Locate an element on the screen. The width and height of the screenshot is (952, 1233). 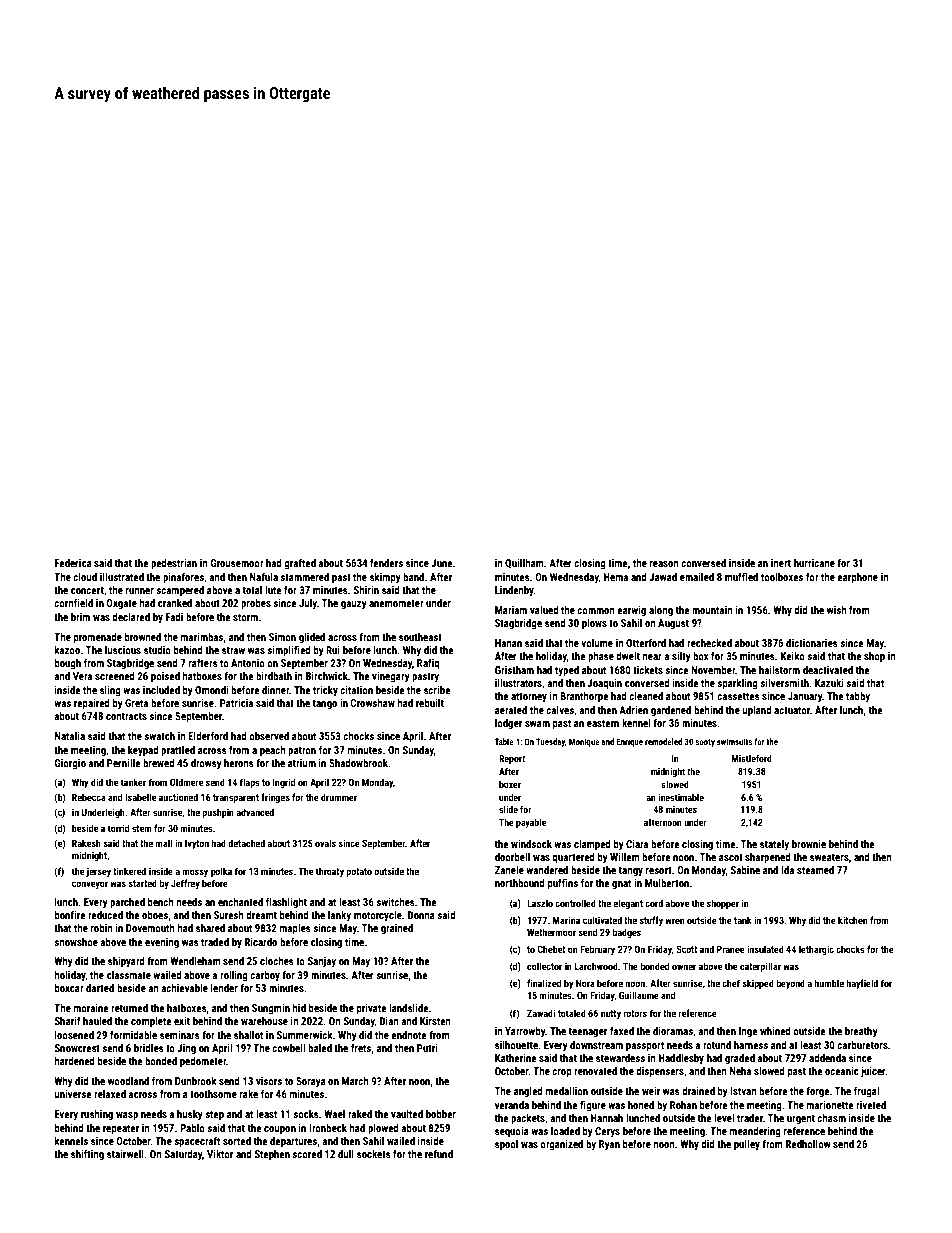
anemometer is located at coordinates (396, 603).
